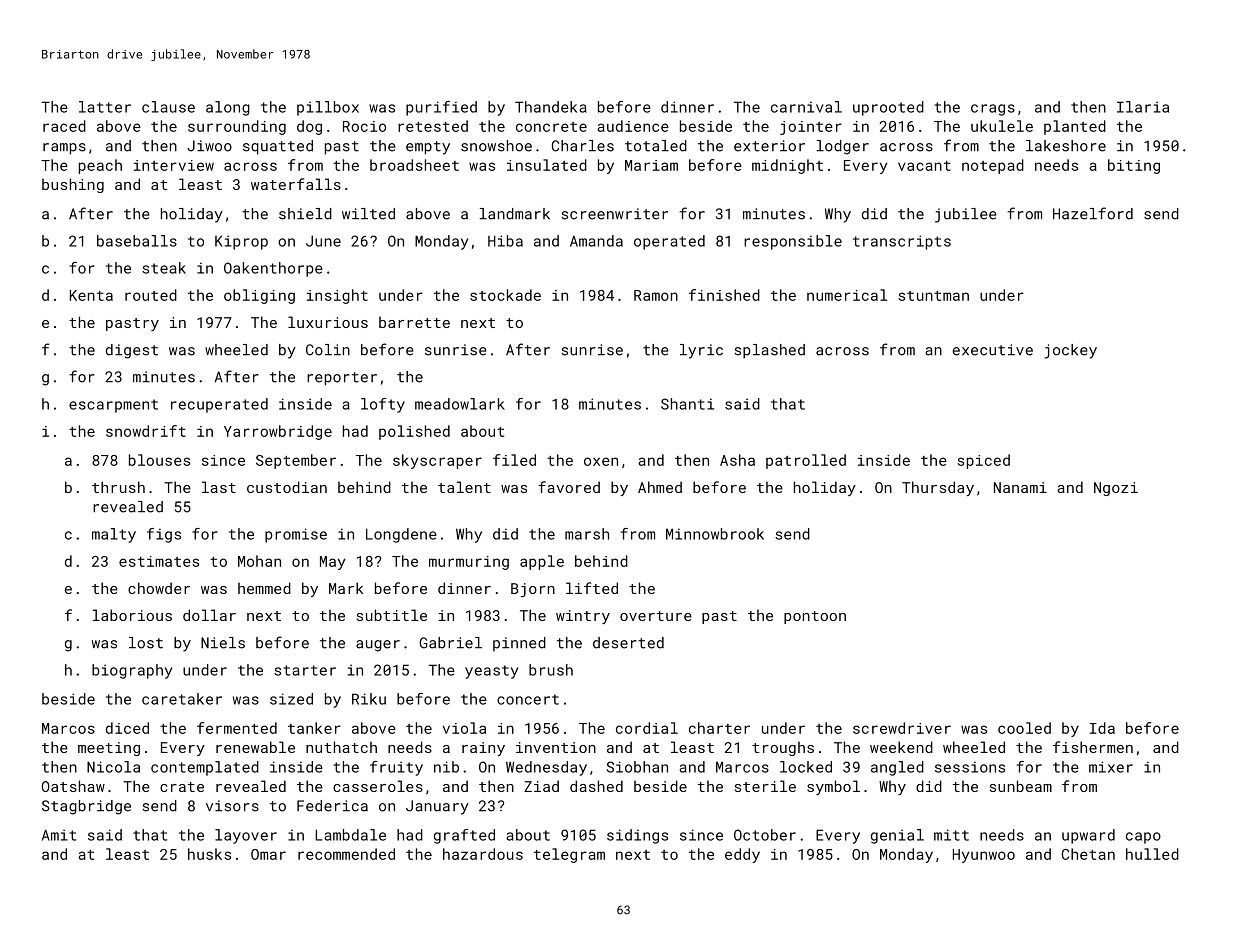  What do you see at coordinates (114, 535) in the screenshot?
I see `malty` at bounding box center [114, 535].
